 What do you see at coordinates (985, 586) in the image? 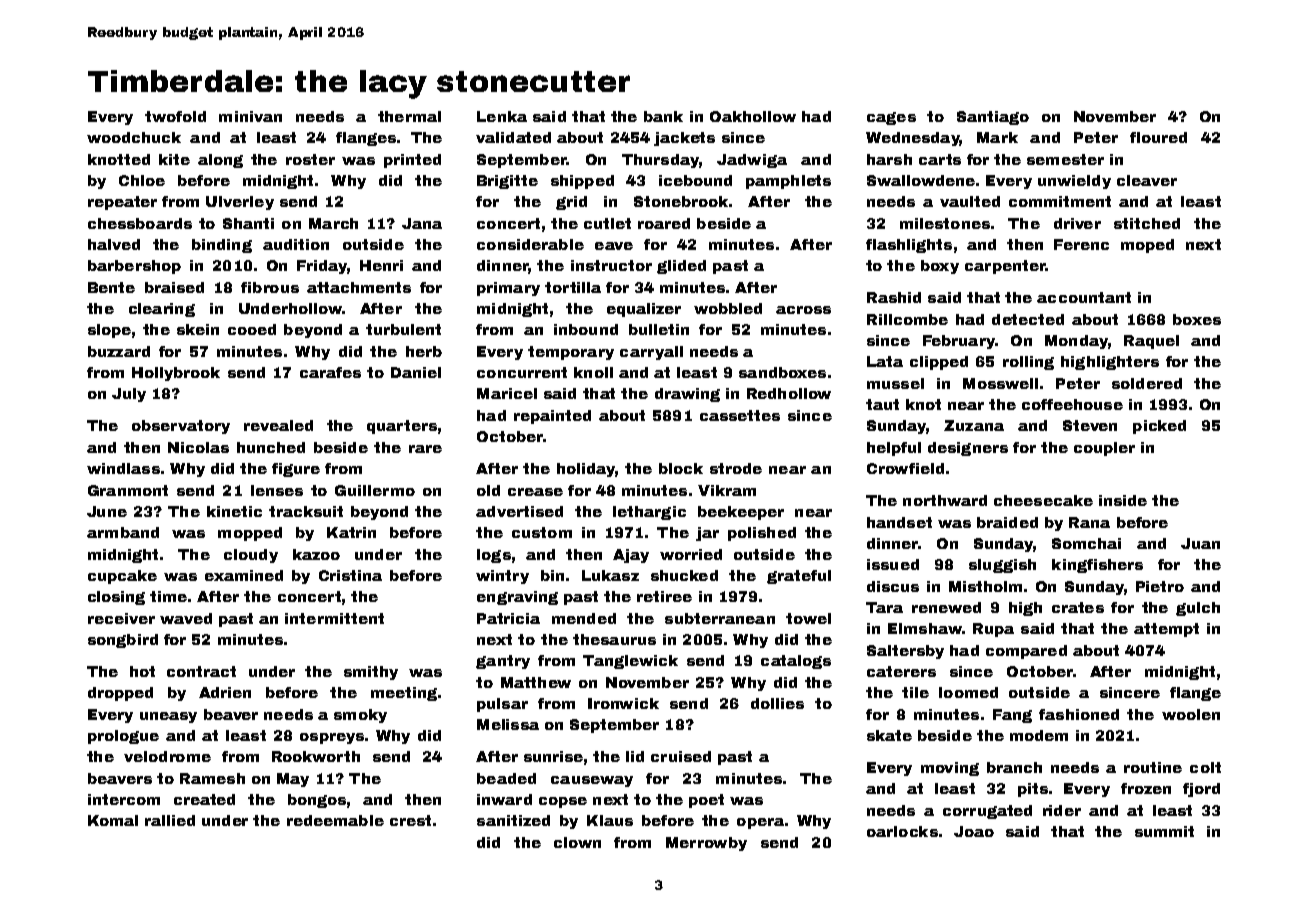
I see `Mistholm` at bounding box center [985, 586].
